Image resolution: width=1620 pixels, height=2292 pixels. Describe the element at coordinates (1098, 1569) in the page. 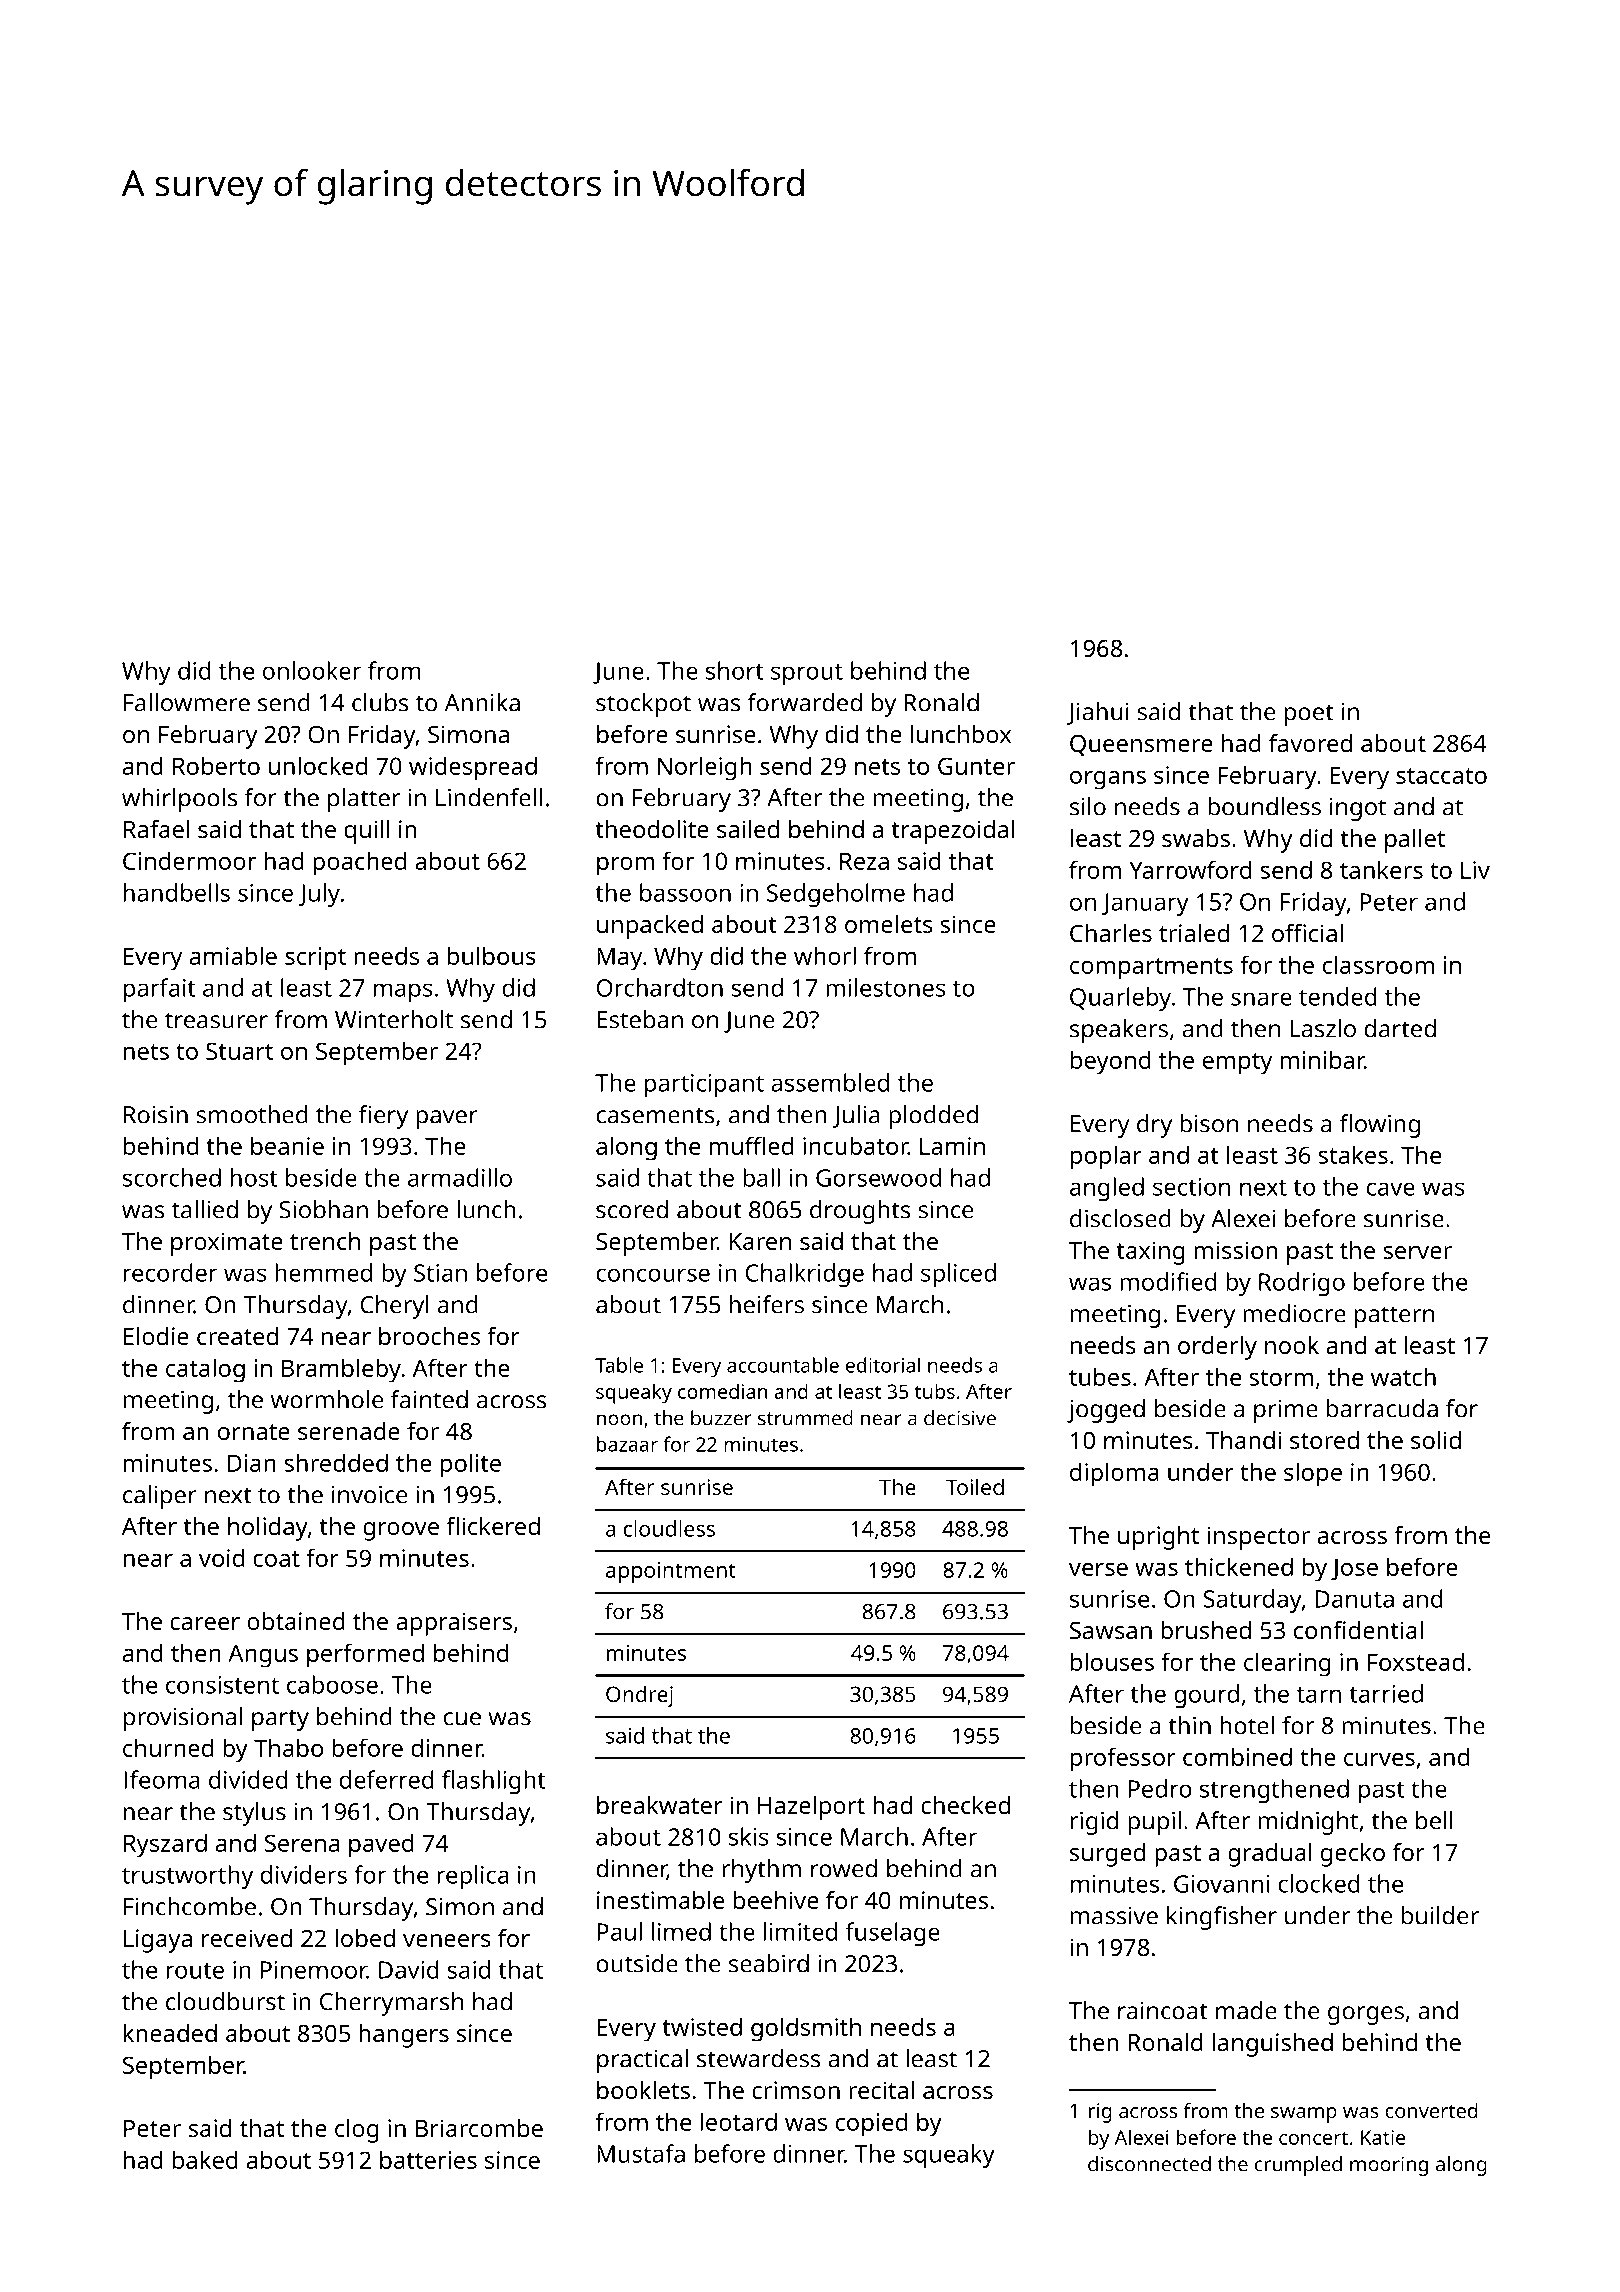

I see `verse` at that location.
